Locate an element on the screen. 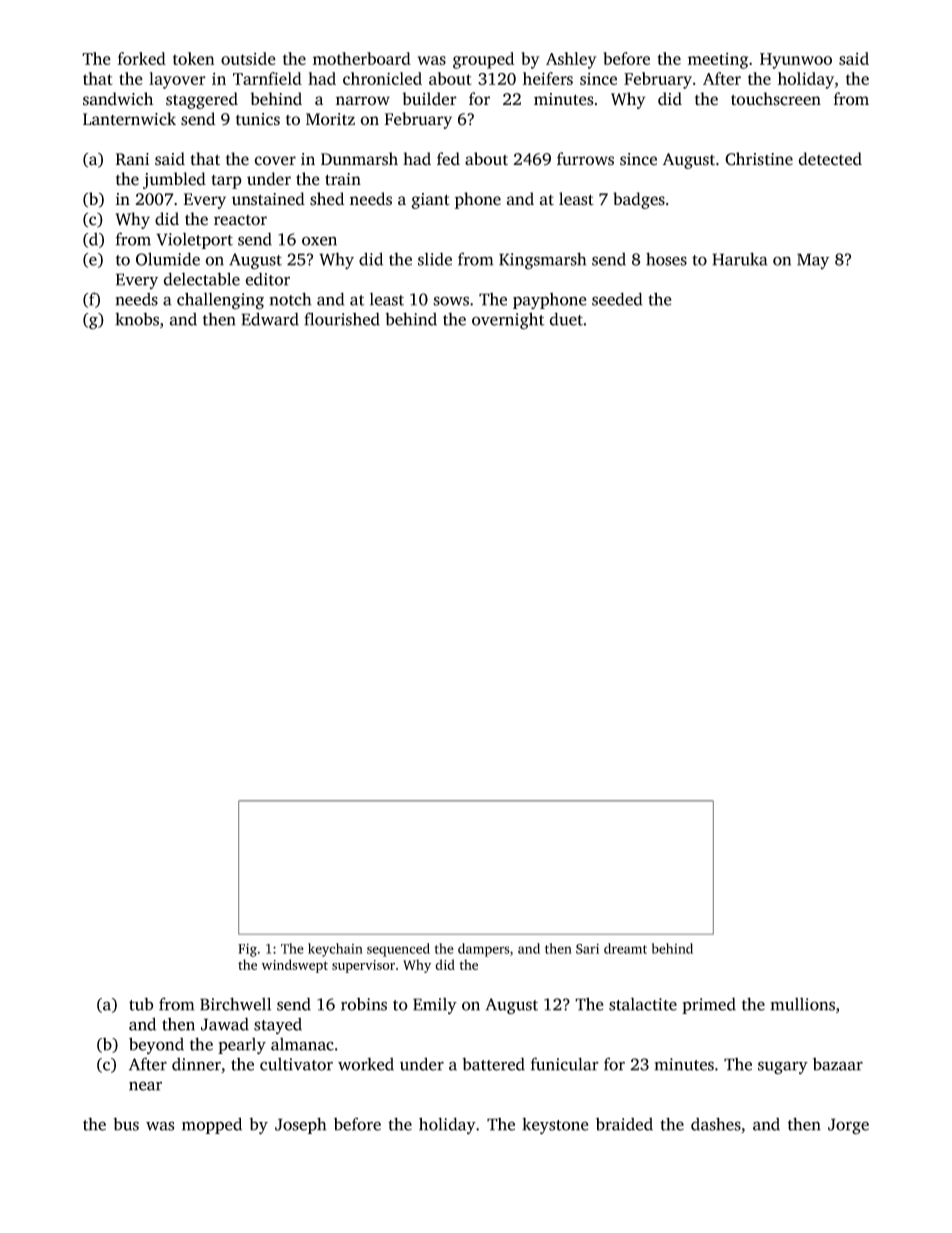 The width and height of the screenshot is (952, 1233). Rani is located at coordinates (132, 159).
